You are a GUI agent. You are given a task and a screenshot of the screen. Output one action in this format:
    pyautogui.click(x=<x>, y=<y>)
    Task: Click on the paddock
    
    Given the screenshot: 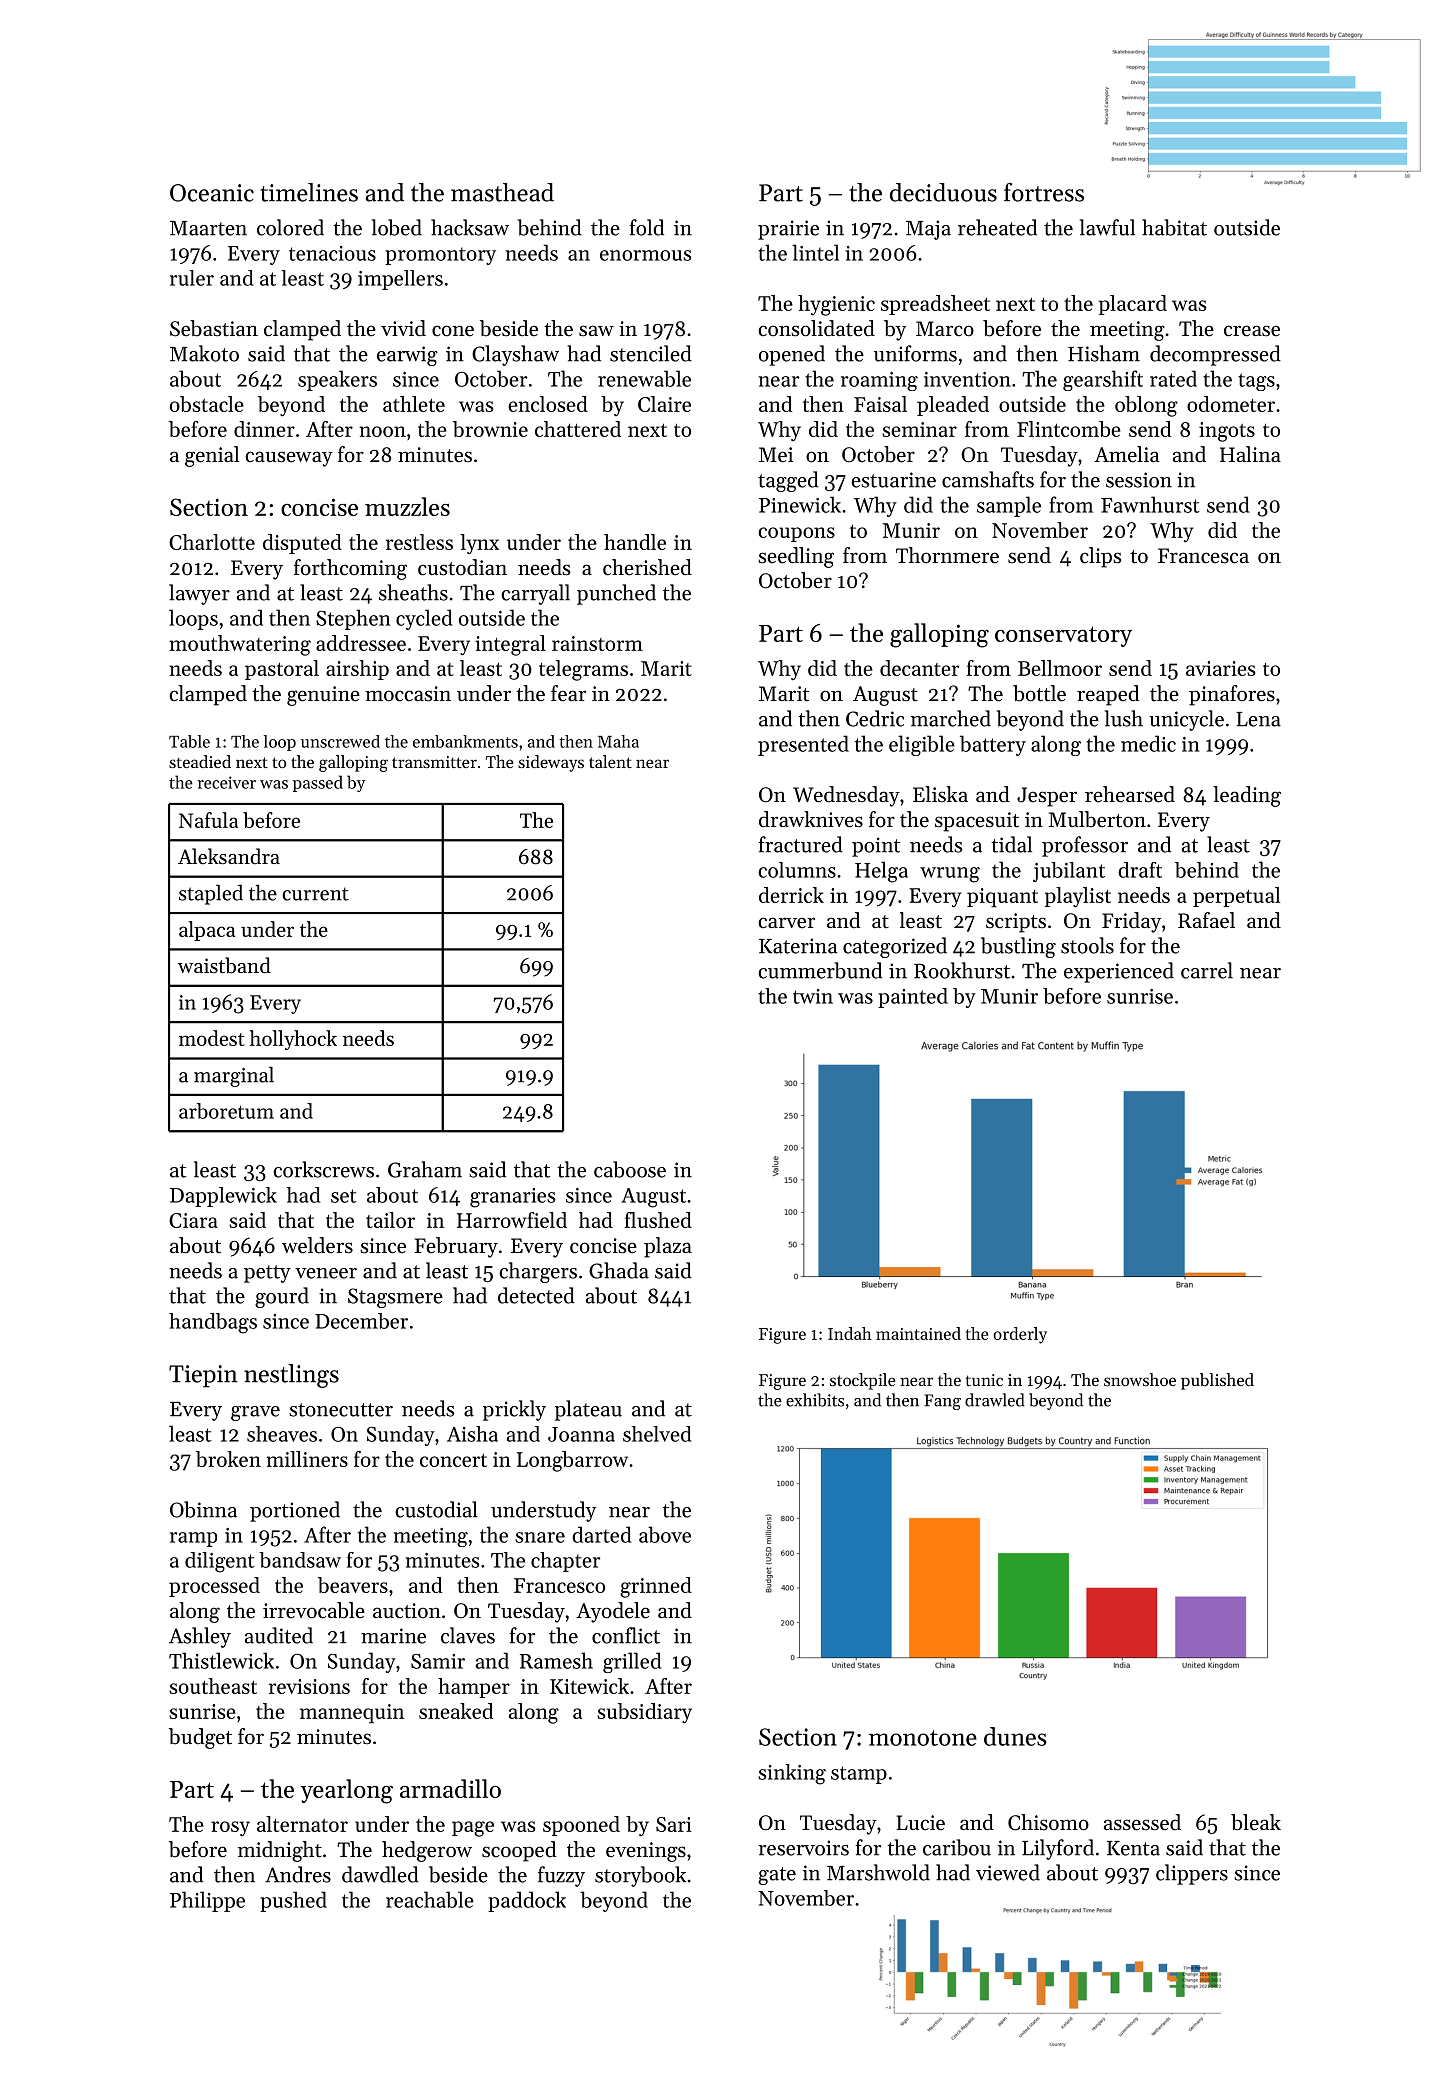 What is the action you would take?
    pyautogui.click(x=527, y=1901)
